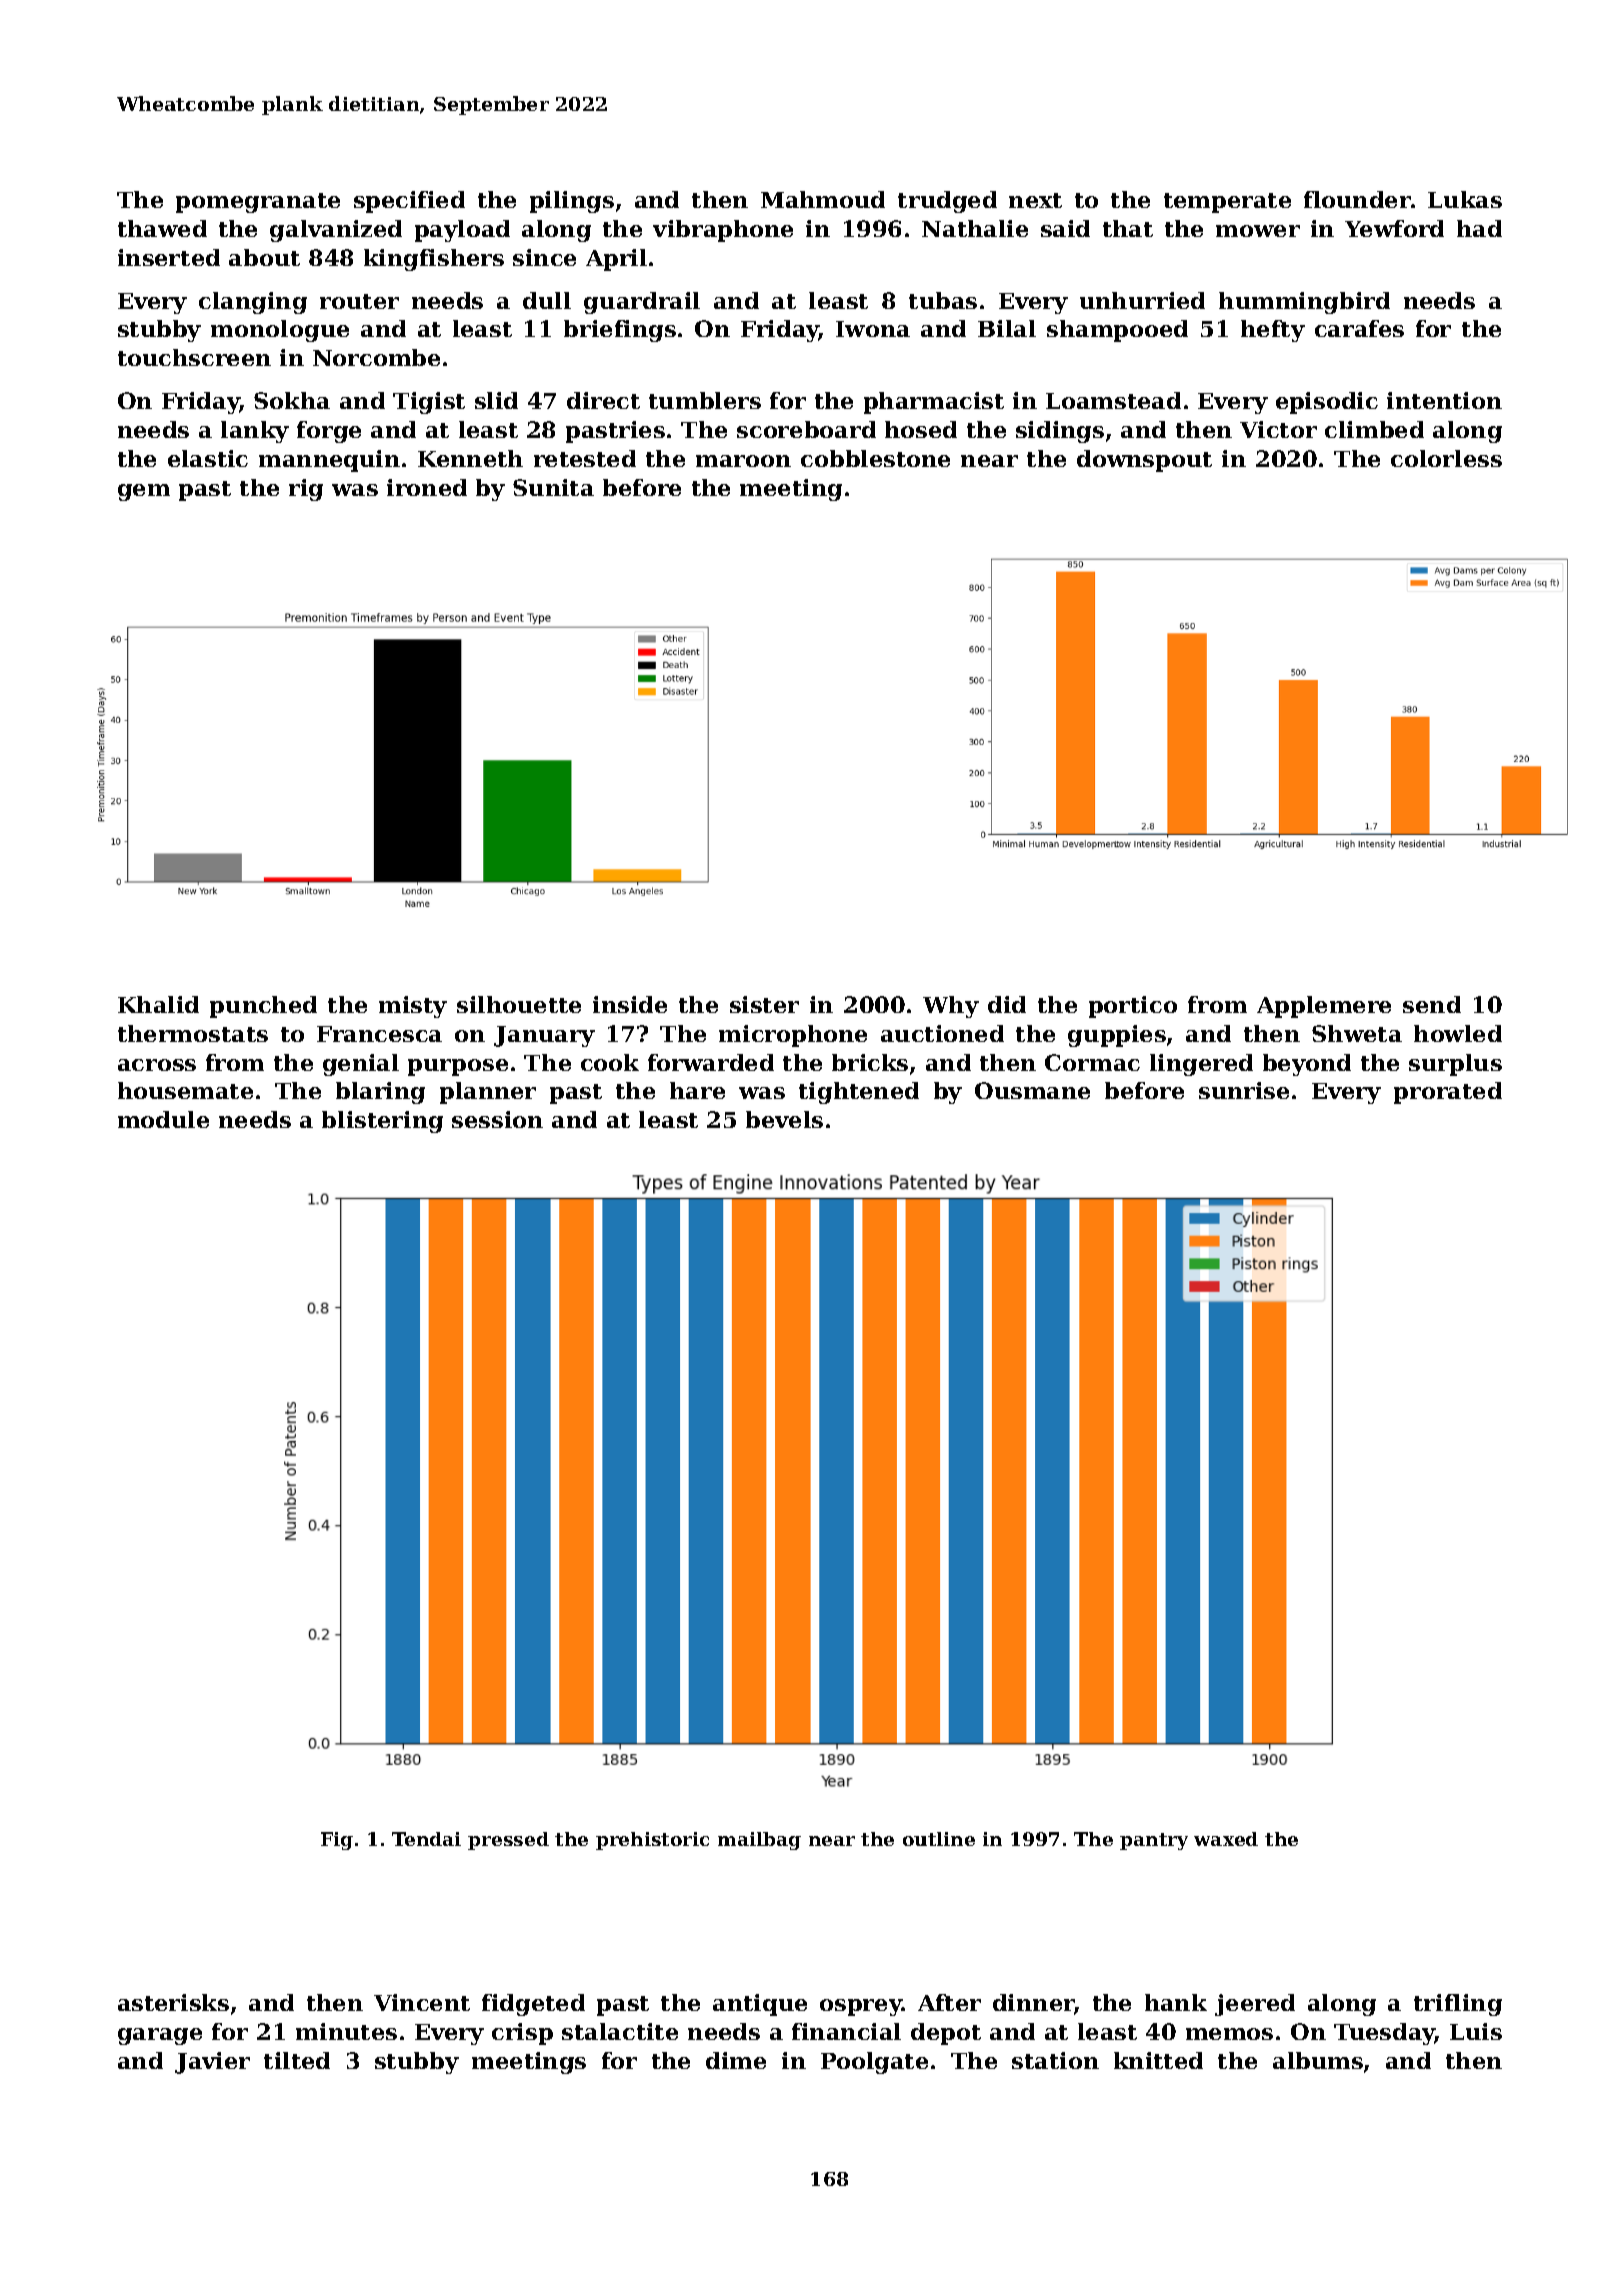 This image has height=2292, width=1620. Describe the element at coordinates (1133, 1007) in the image. I see `portico` at that location.
